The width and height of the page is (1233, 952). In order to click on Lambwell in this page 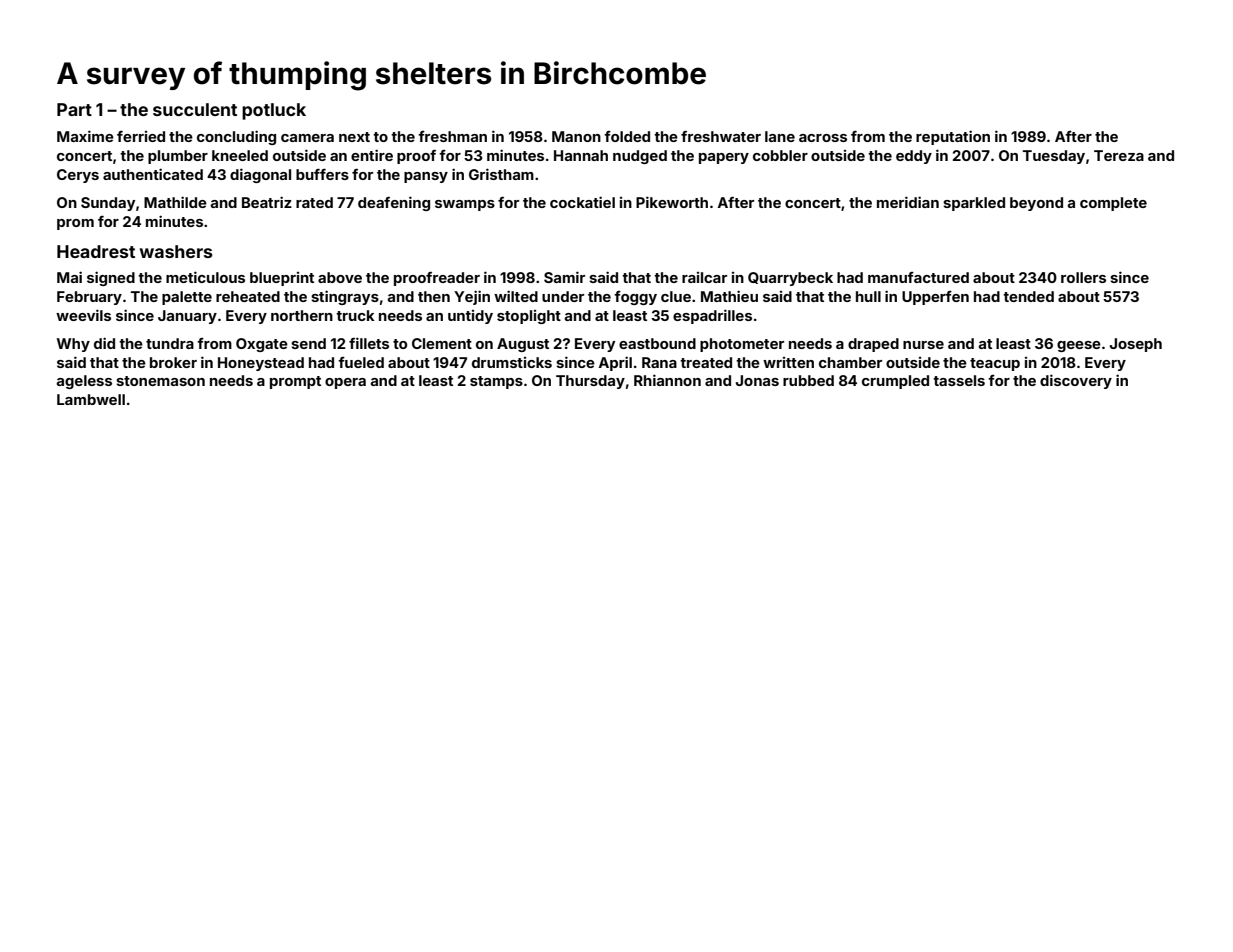, I will do `click(91, 399)`.
